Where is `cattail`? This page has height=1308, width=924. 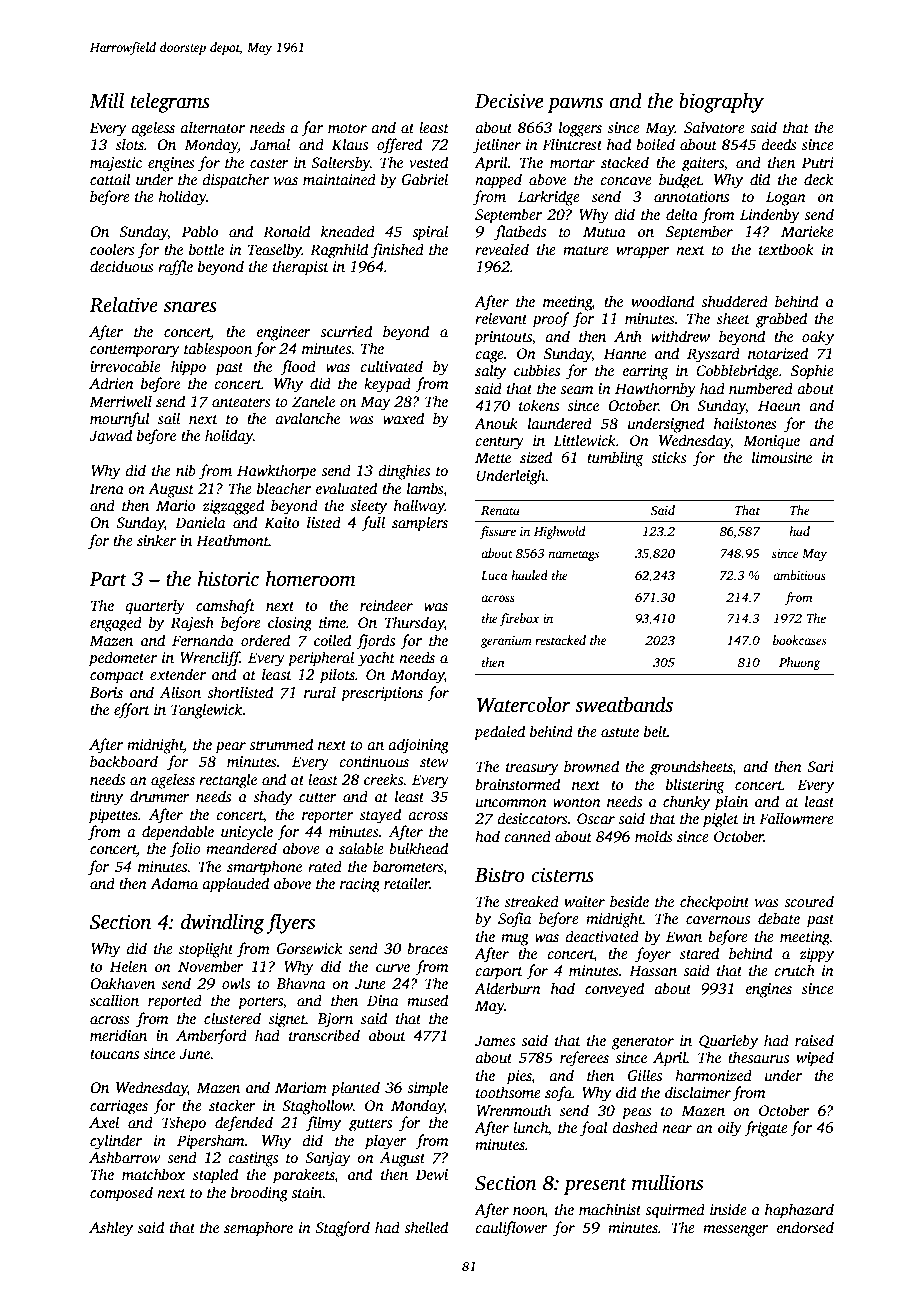 cattail is located at coordinates (110, 179).
